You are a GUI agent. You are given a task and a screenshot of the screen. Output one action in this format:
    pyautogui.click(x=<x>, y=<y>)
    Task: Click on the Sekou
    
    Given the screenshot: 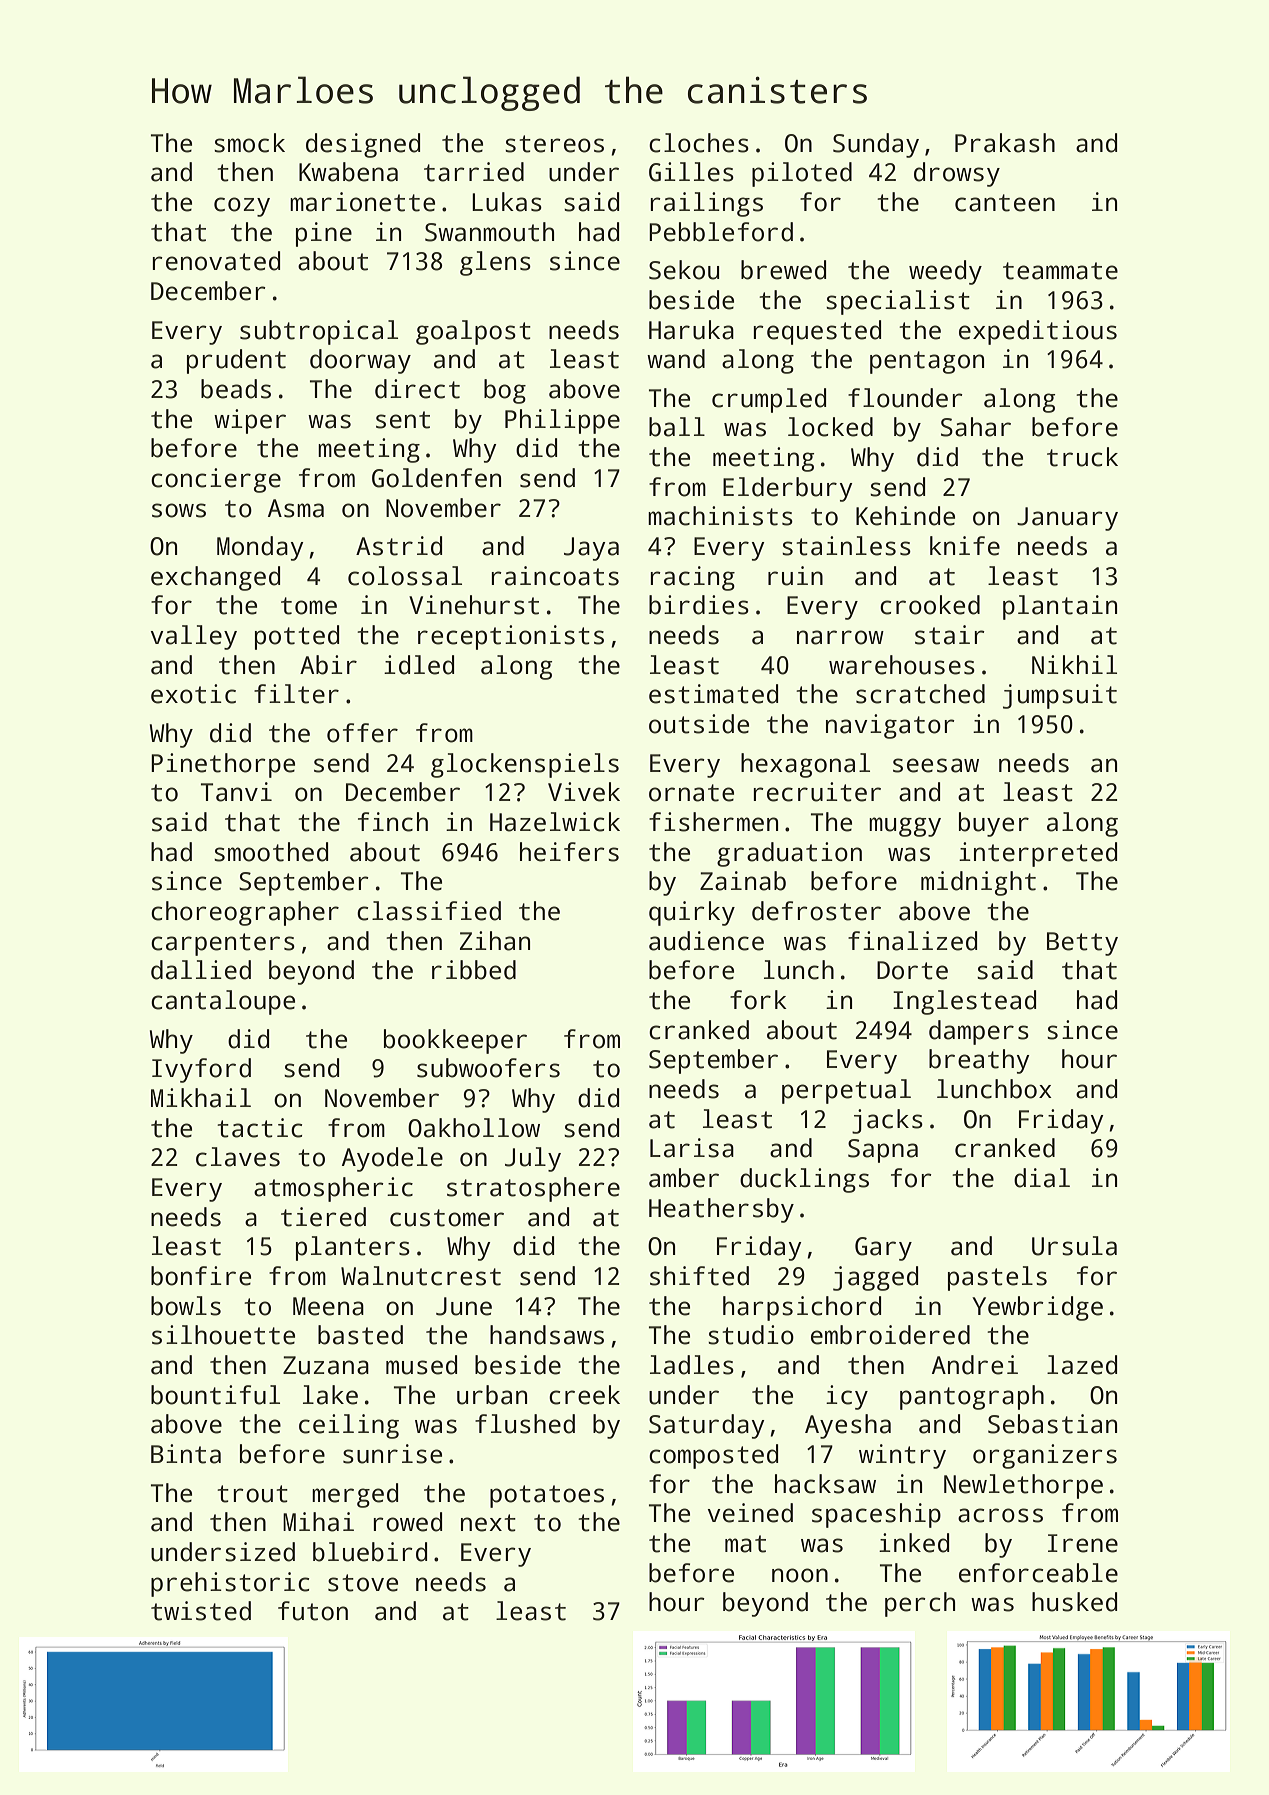 What is the action you would take?
    pyautogui.click(x=684, y=270)
